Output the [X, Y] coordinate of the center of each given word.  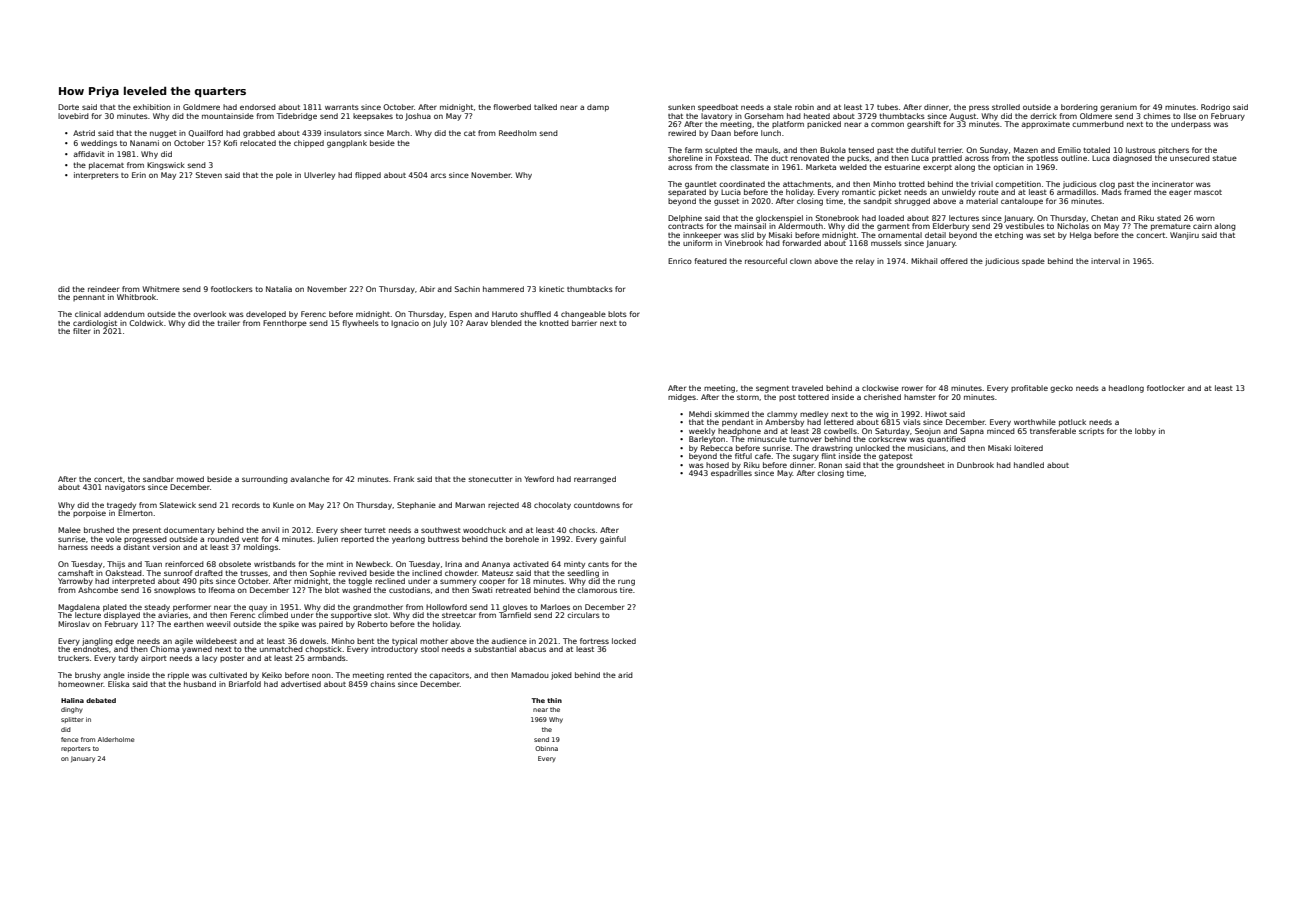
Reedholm [518, 133]
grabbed [259, 134]
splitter [72, 720]
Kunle [283, 505]
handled [1029, 465]
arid [625, 675]
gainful [613, 540]
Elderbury [951, 227]
